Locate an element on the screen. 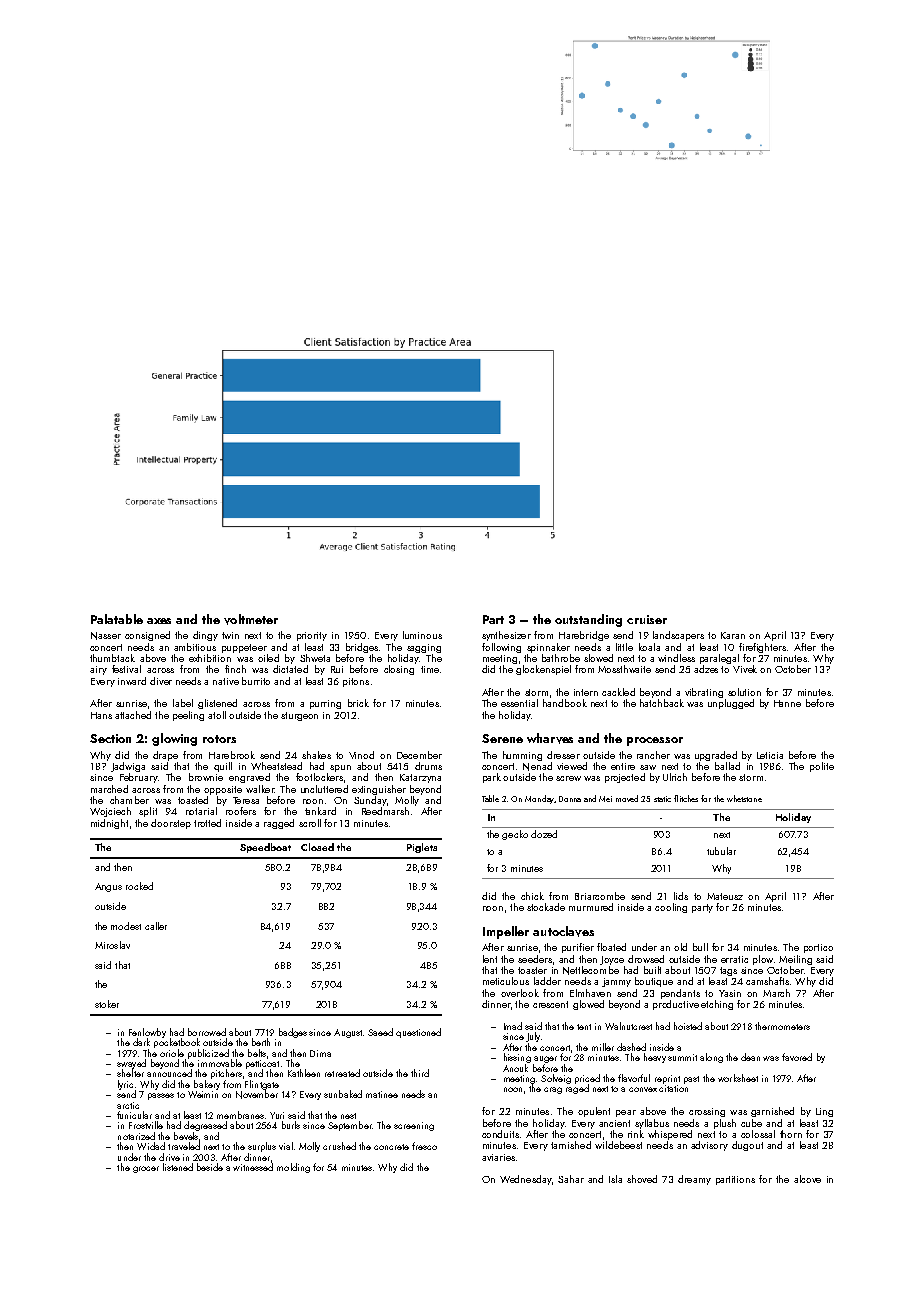  polite is located at coordinates (822, 767).
